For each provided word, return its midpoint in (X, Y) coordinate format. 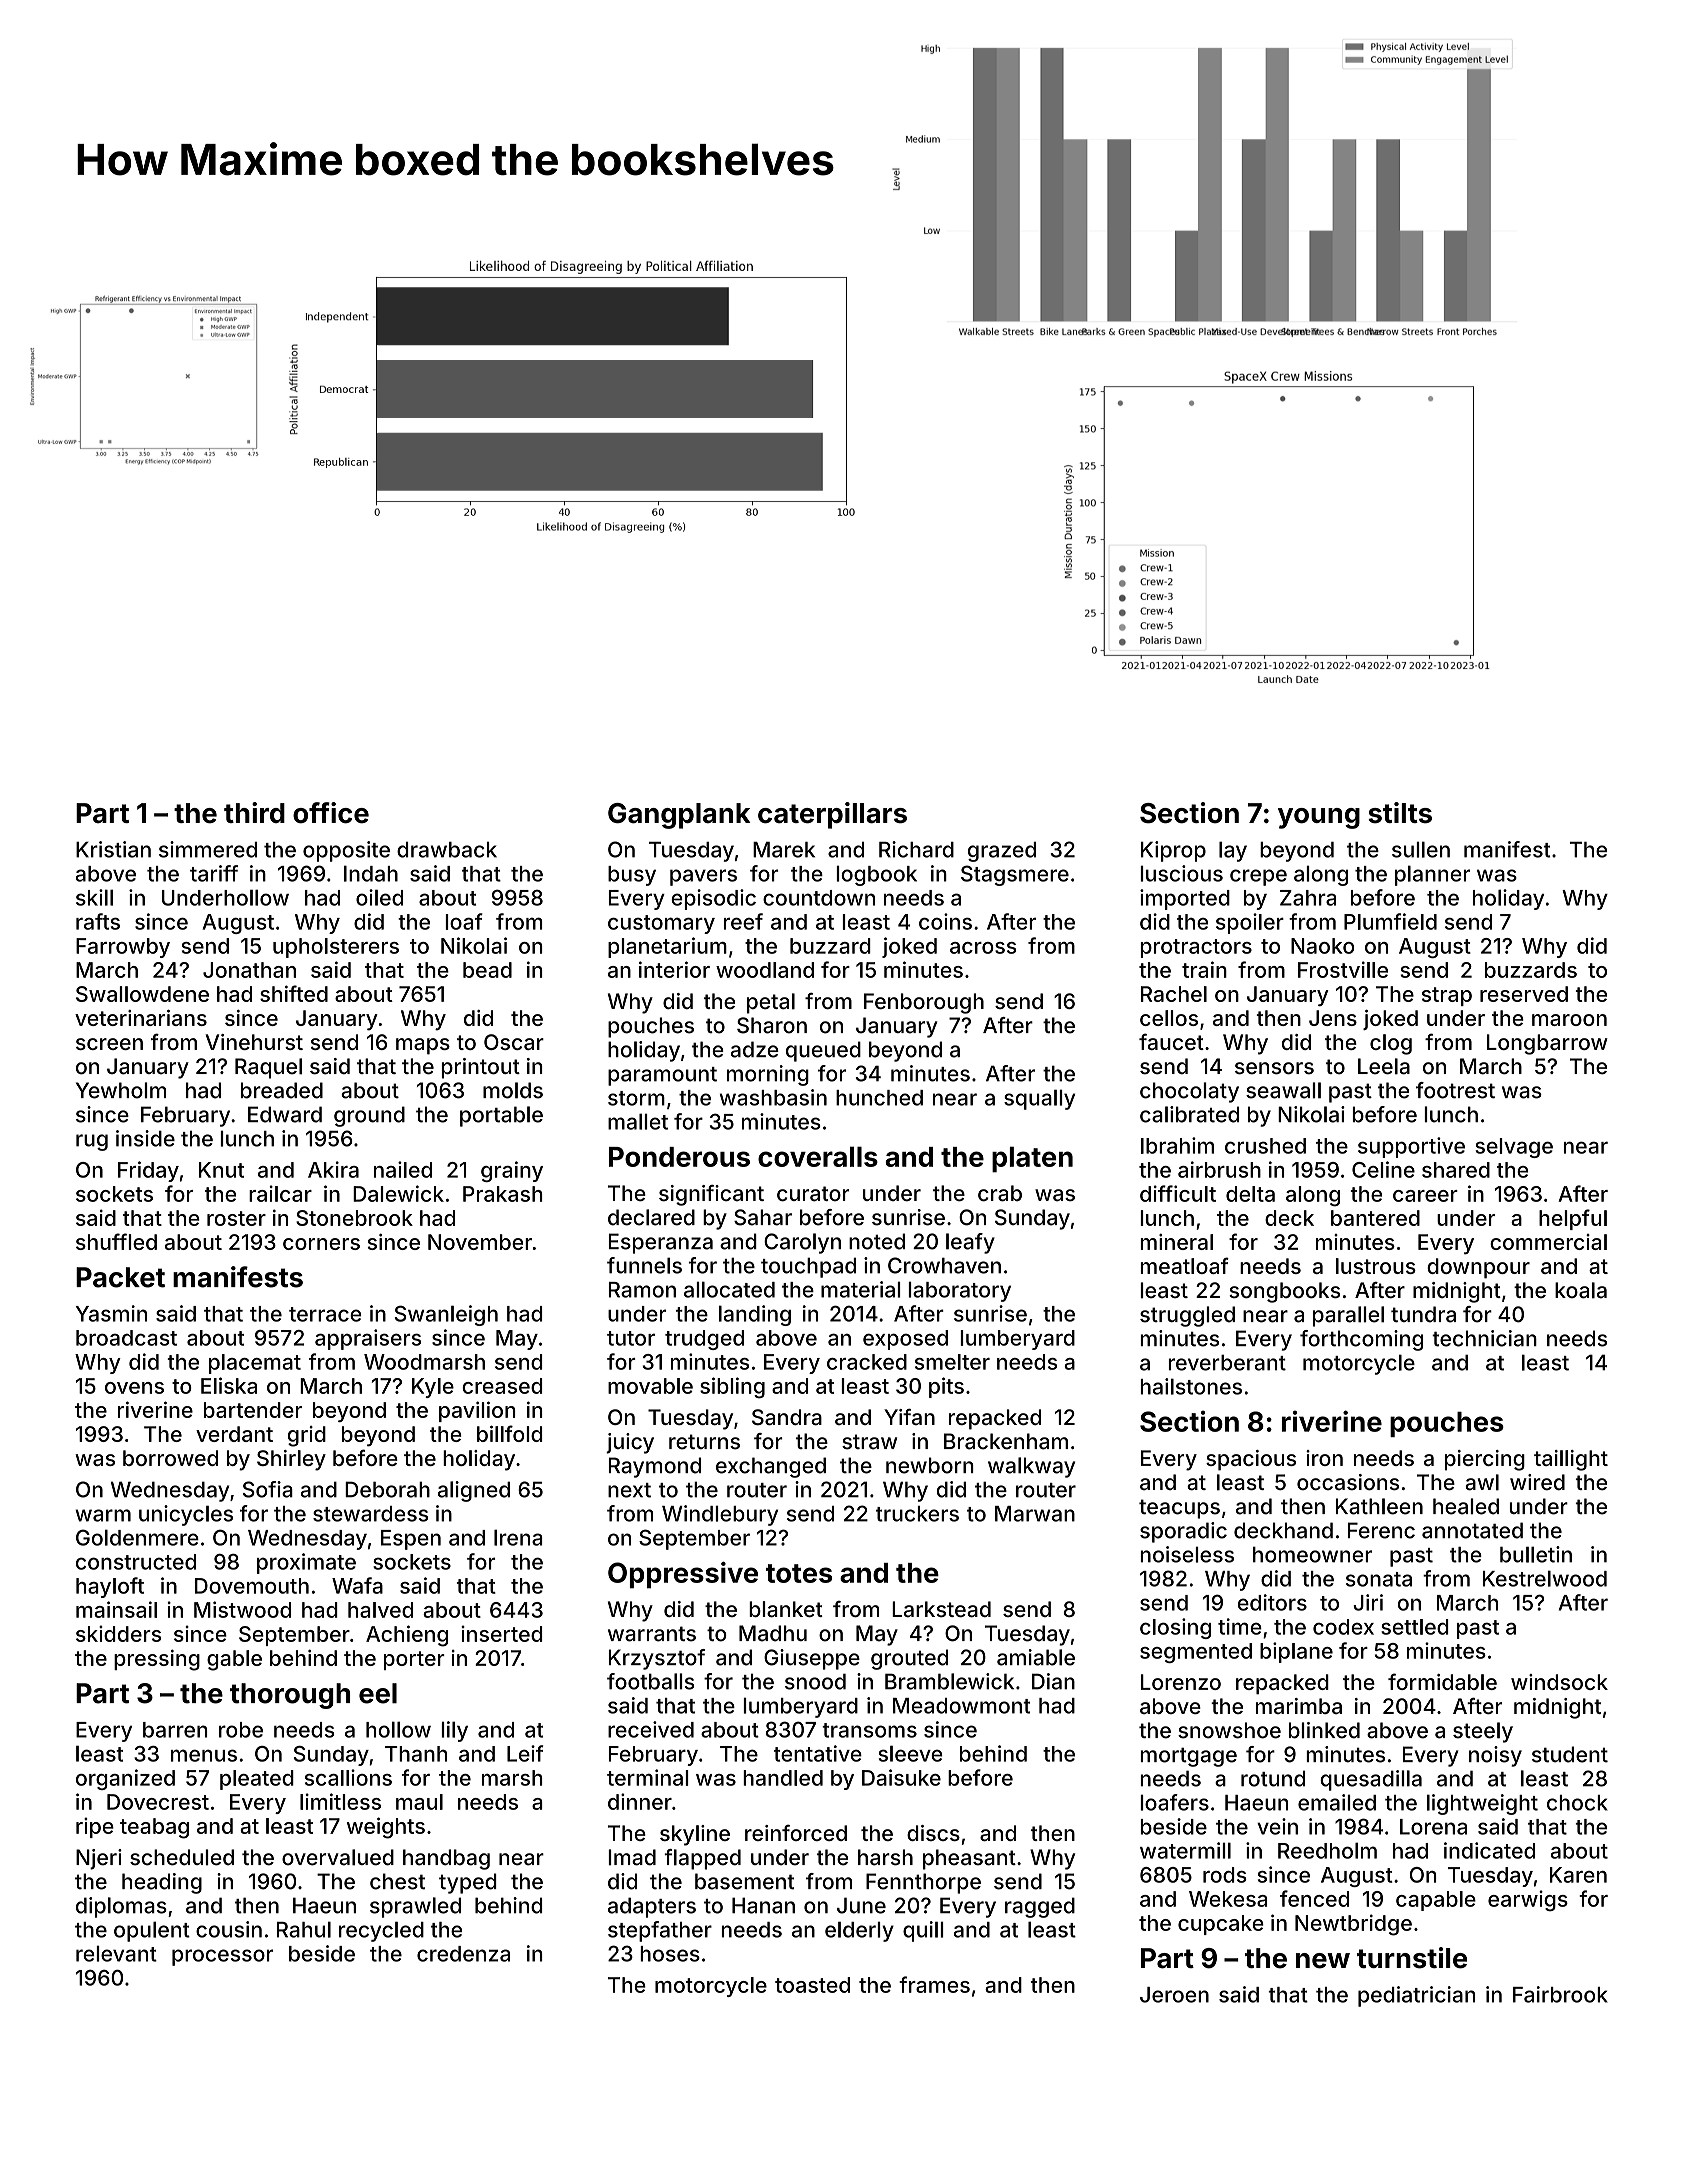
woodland (765, 970)
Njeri (99, 1859)
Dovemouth (252, 1586)
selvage (1514, 1148)
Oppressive (683, 1575)
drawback (447, 850)
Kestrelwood (1545, 1578)
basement (744, 1881)
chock (1577, 1803)
